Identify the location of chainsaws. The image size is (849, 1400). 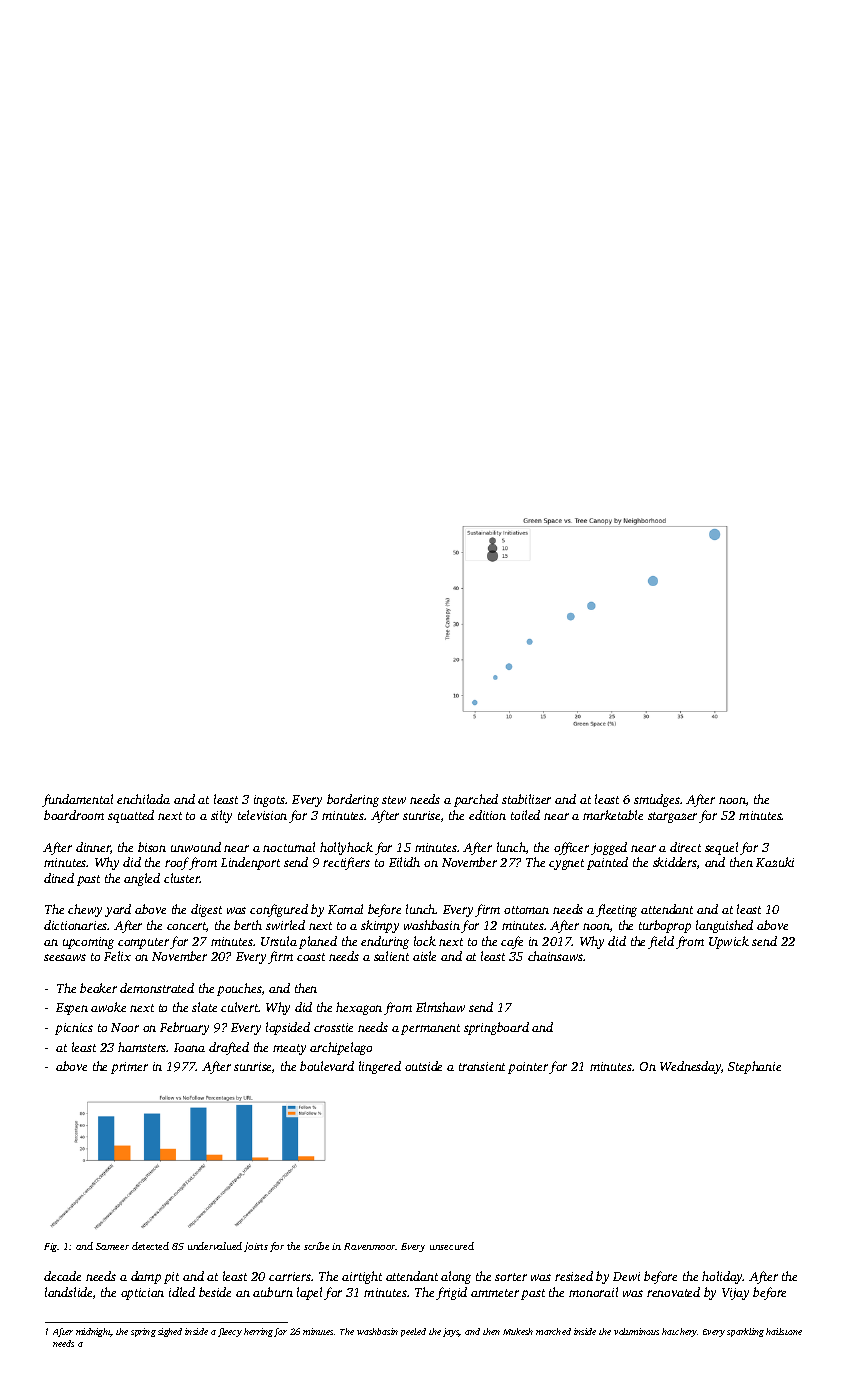
(556, 956).
